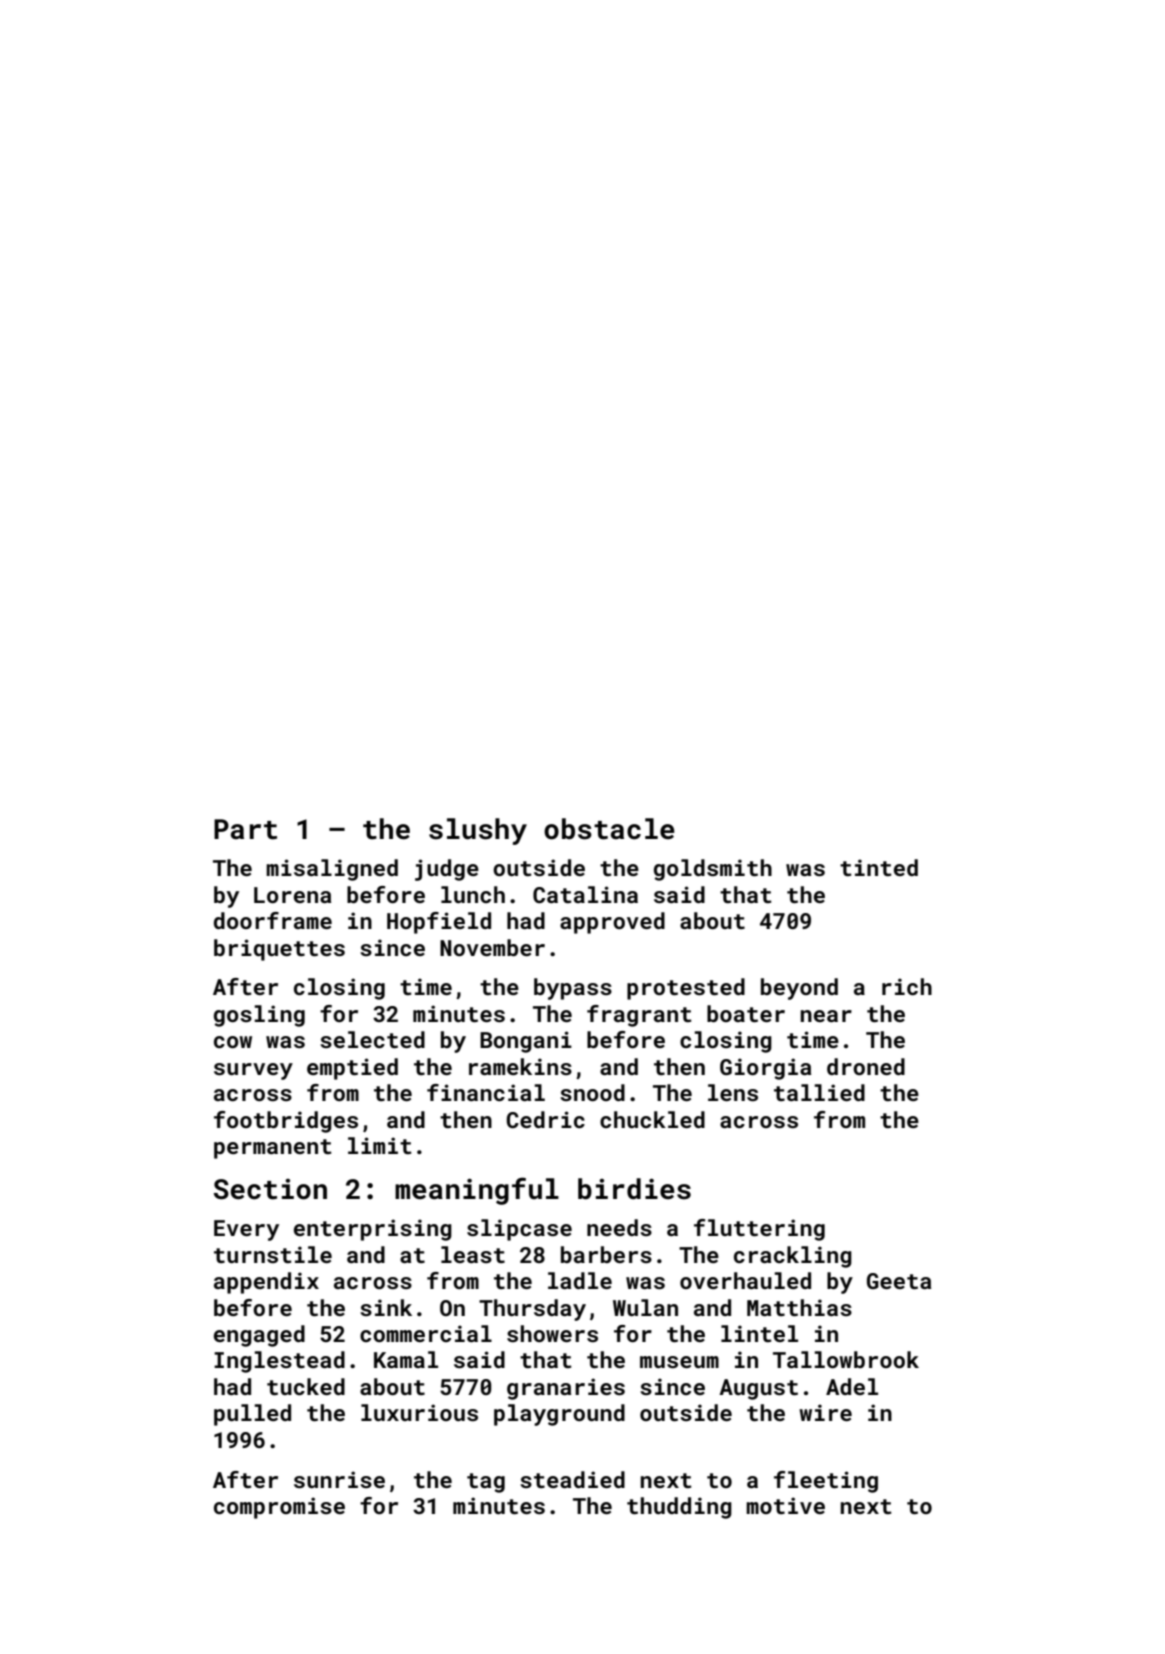 The image size is (1165, 1654). What do you see at coordinates (634, 1189) in the page?
I see `birdies` at bounding box center [634, 1189].
